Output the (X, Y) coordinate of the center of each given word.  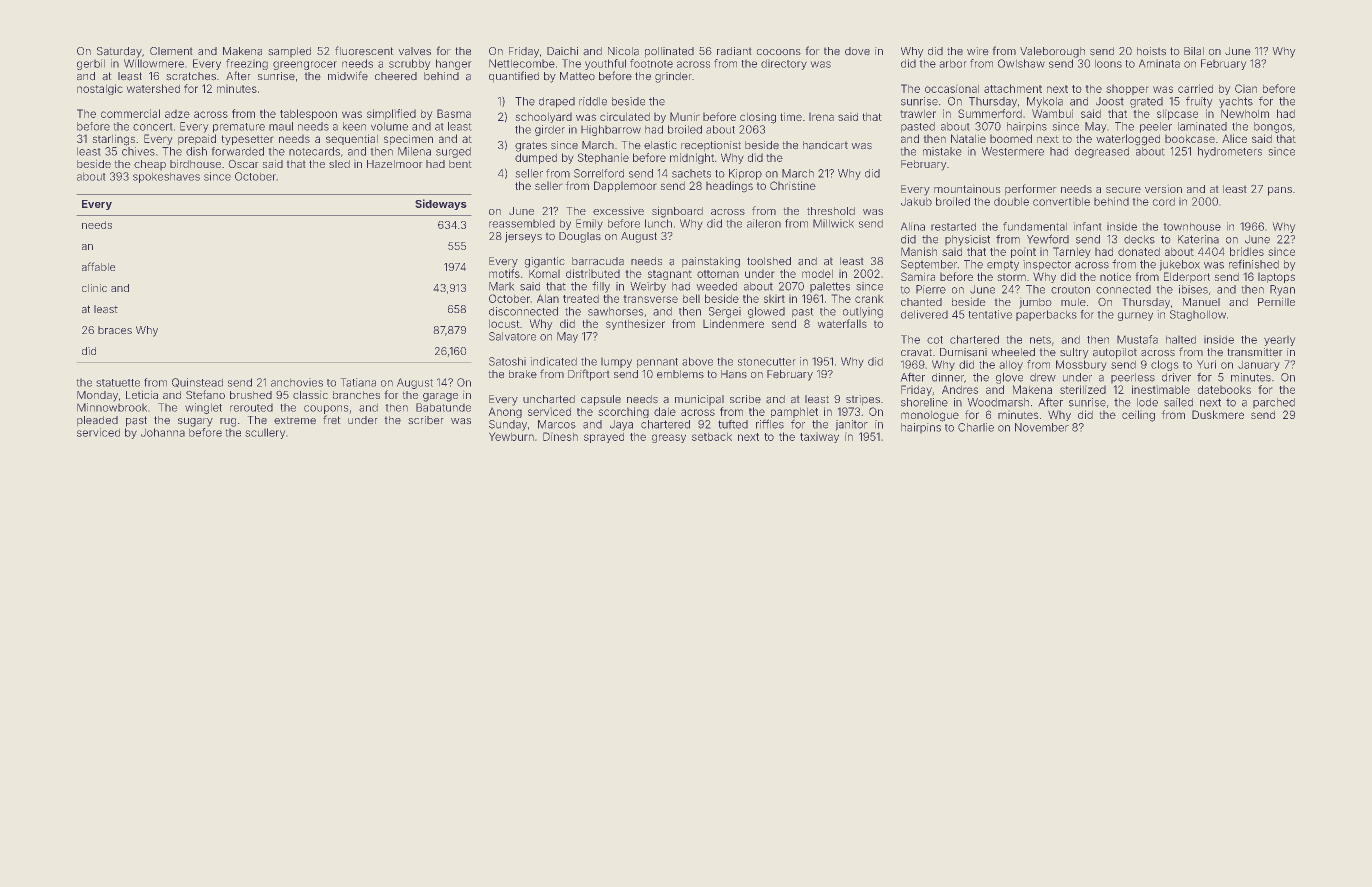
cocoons (779, 52)
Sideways (440, 204)
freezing (247, 64)
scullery (265, 433)
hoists (1151, 51)
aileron (764, 223)
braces (115, 330)
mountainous (967, 189)
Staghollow (1198, 315)
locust (504, 324)
